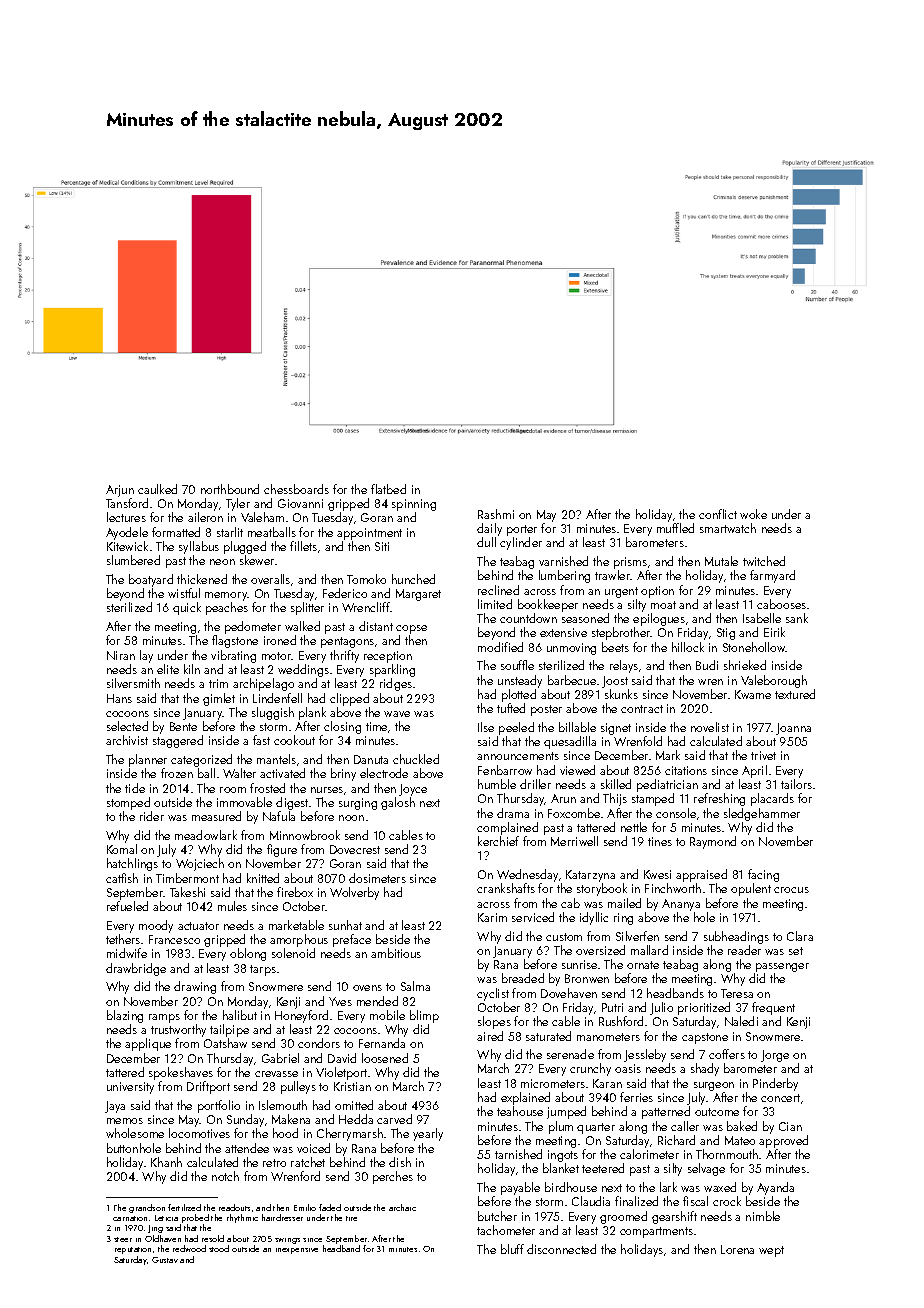  What do you see at coordinates (133, 560) in the screenshot?
I see `slumbered` at bounding box center [133, 560].
